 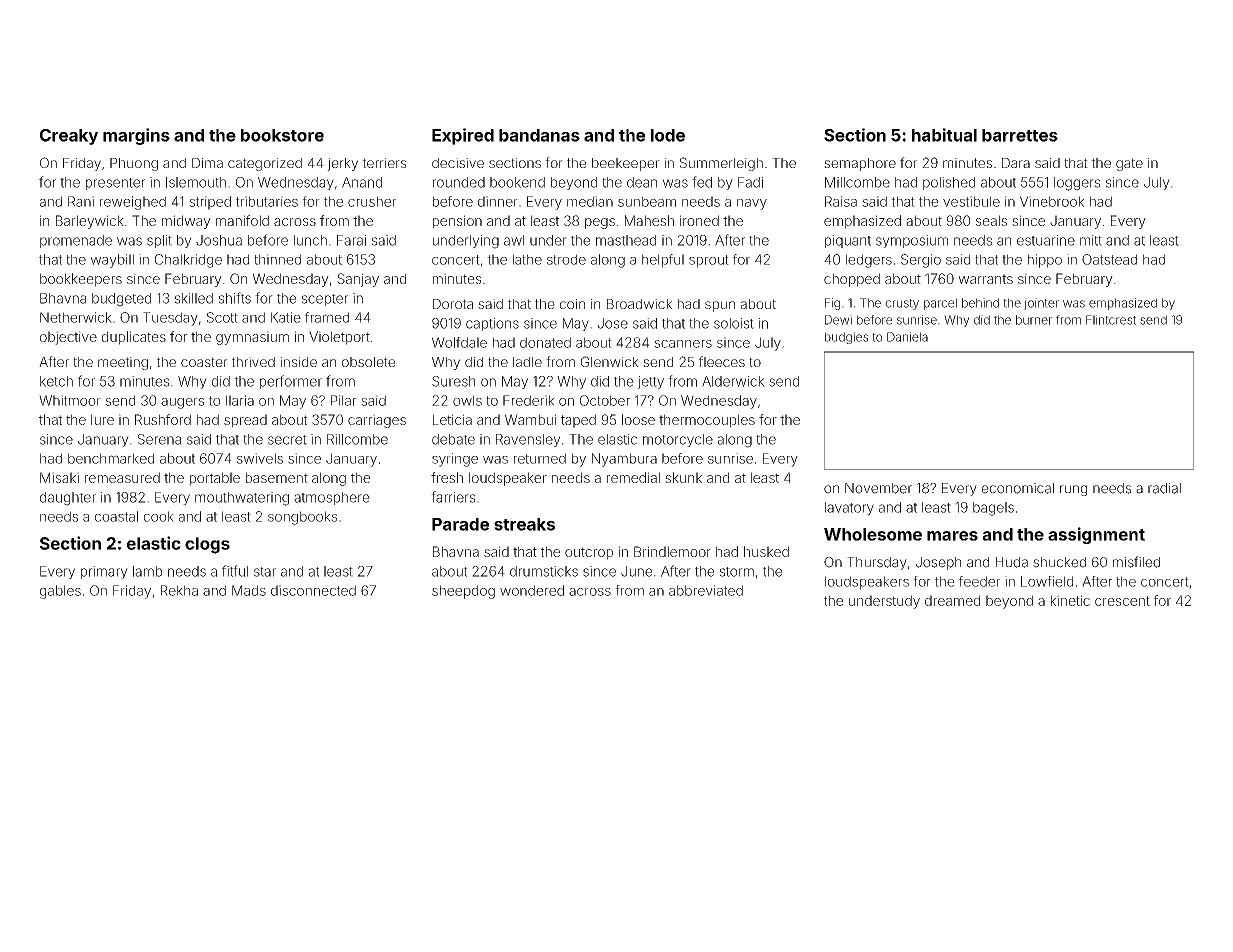 I want to click on Rani, so click(x=81, y=201).
